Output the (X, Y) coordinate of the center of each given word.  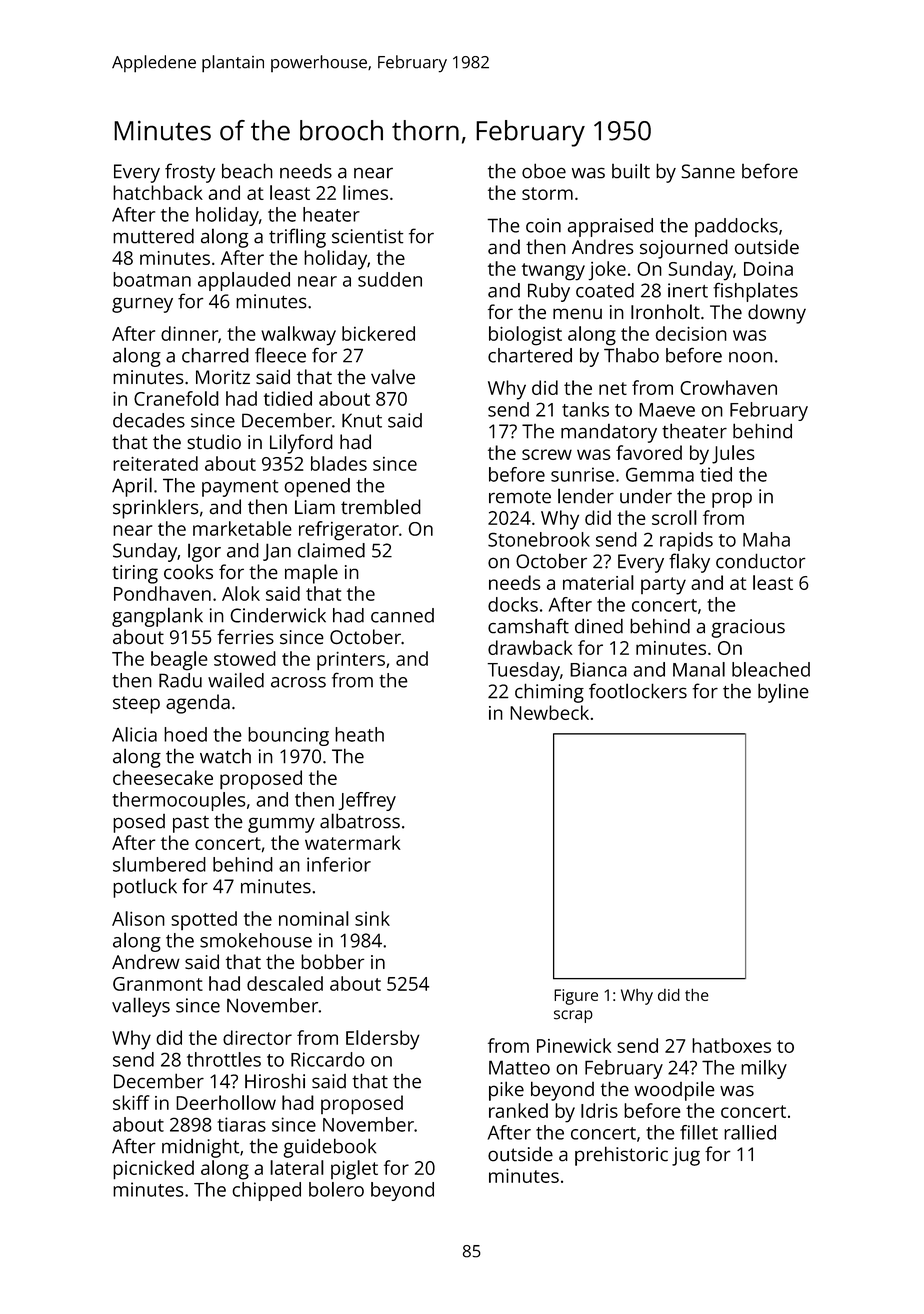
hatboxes (731, 1045)
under (646, 496)
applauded (244, 281)
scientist (367, 236)
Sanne (708, 171)
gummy (281, 825)
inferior (339, 864)
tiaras (241, 1124)
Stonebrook (539, 539)
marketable (242, 528)
